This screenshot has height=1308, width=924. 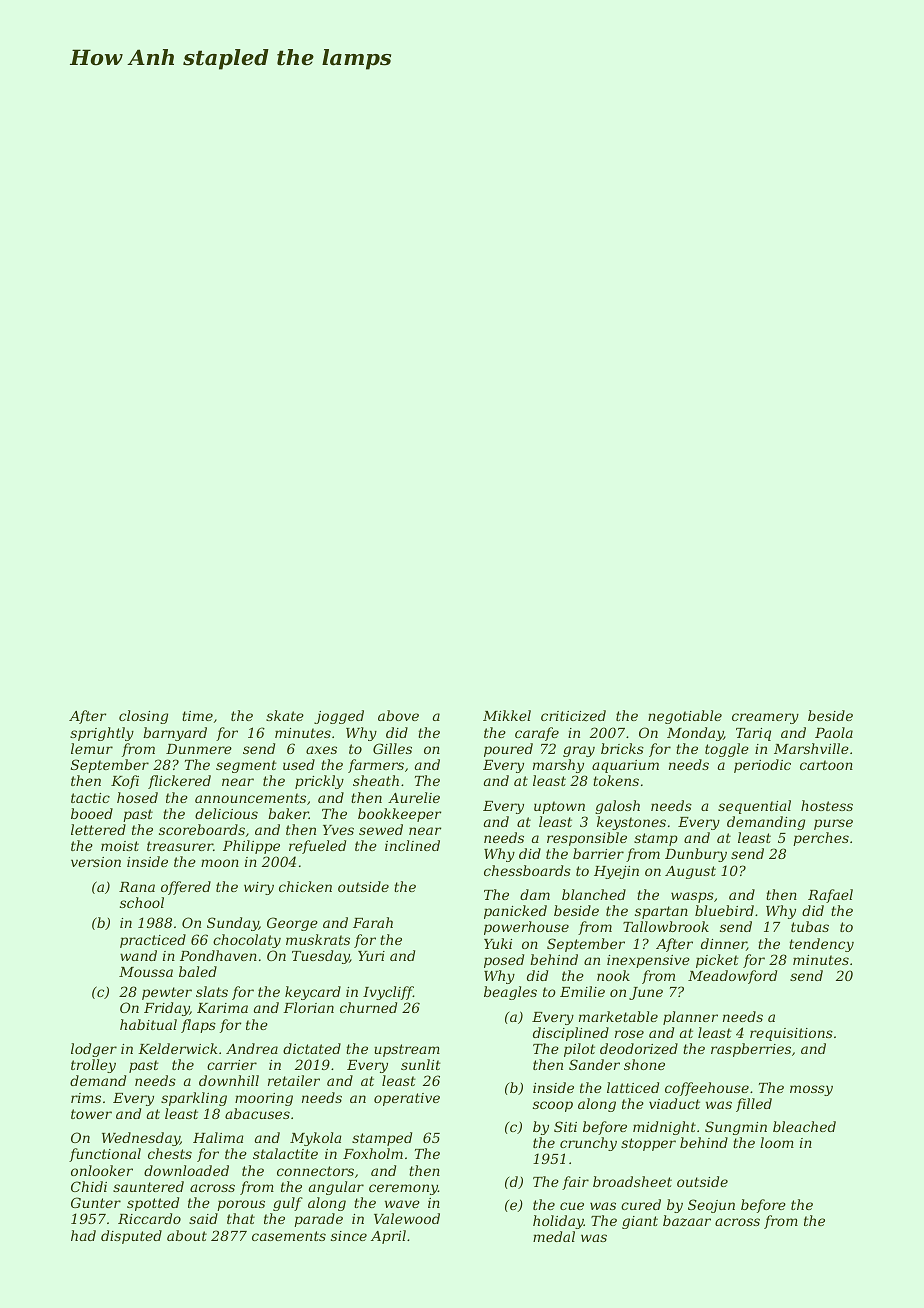 What do you see at coordinates (553, 1106) in the screenshot?
I see `scoop` at bounding box center [553, 1106].
